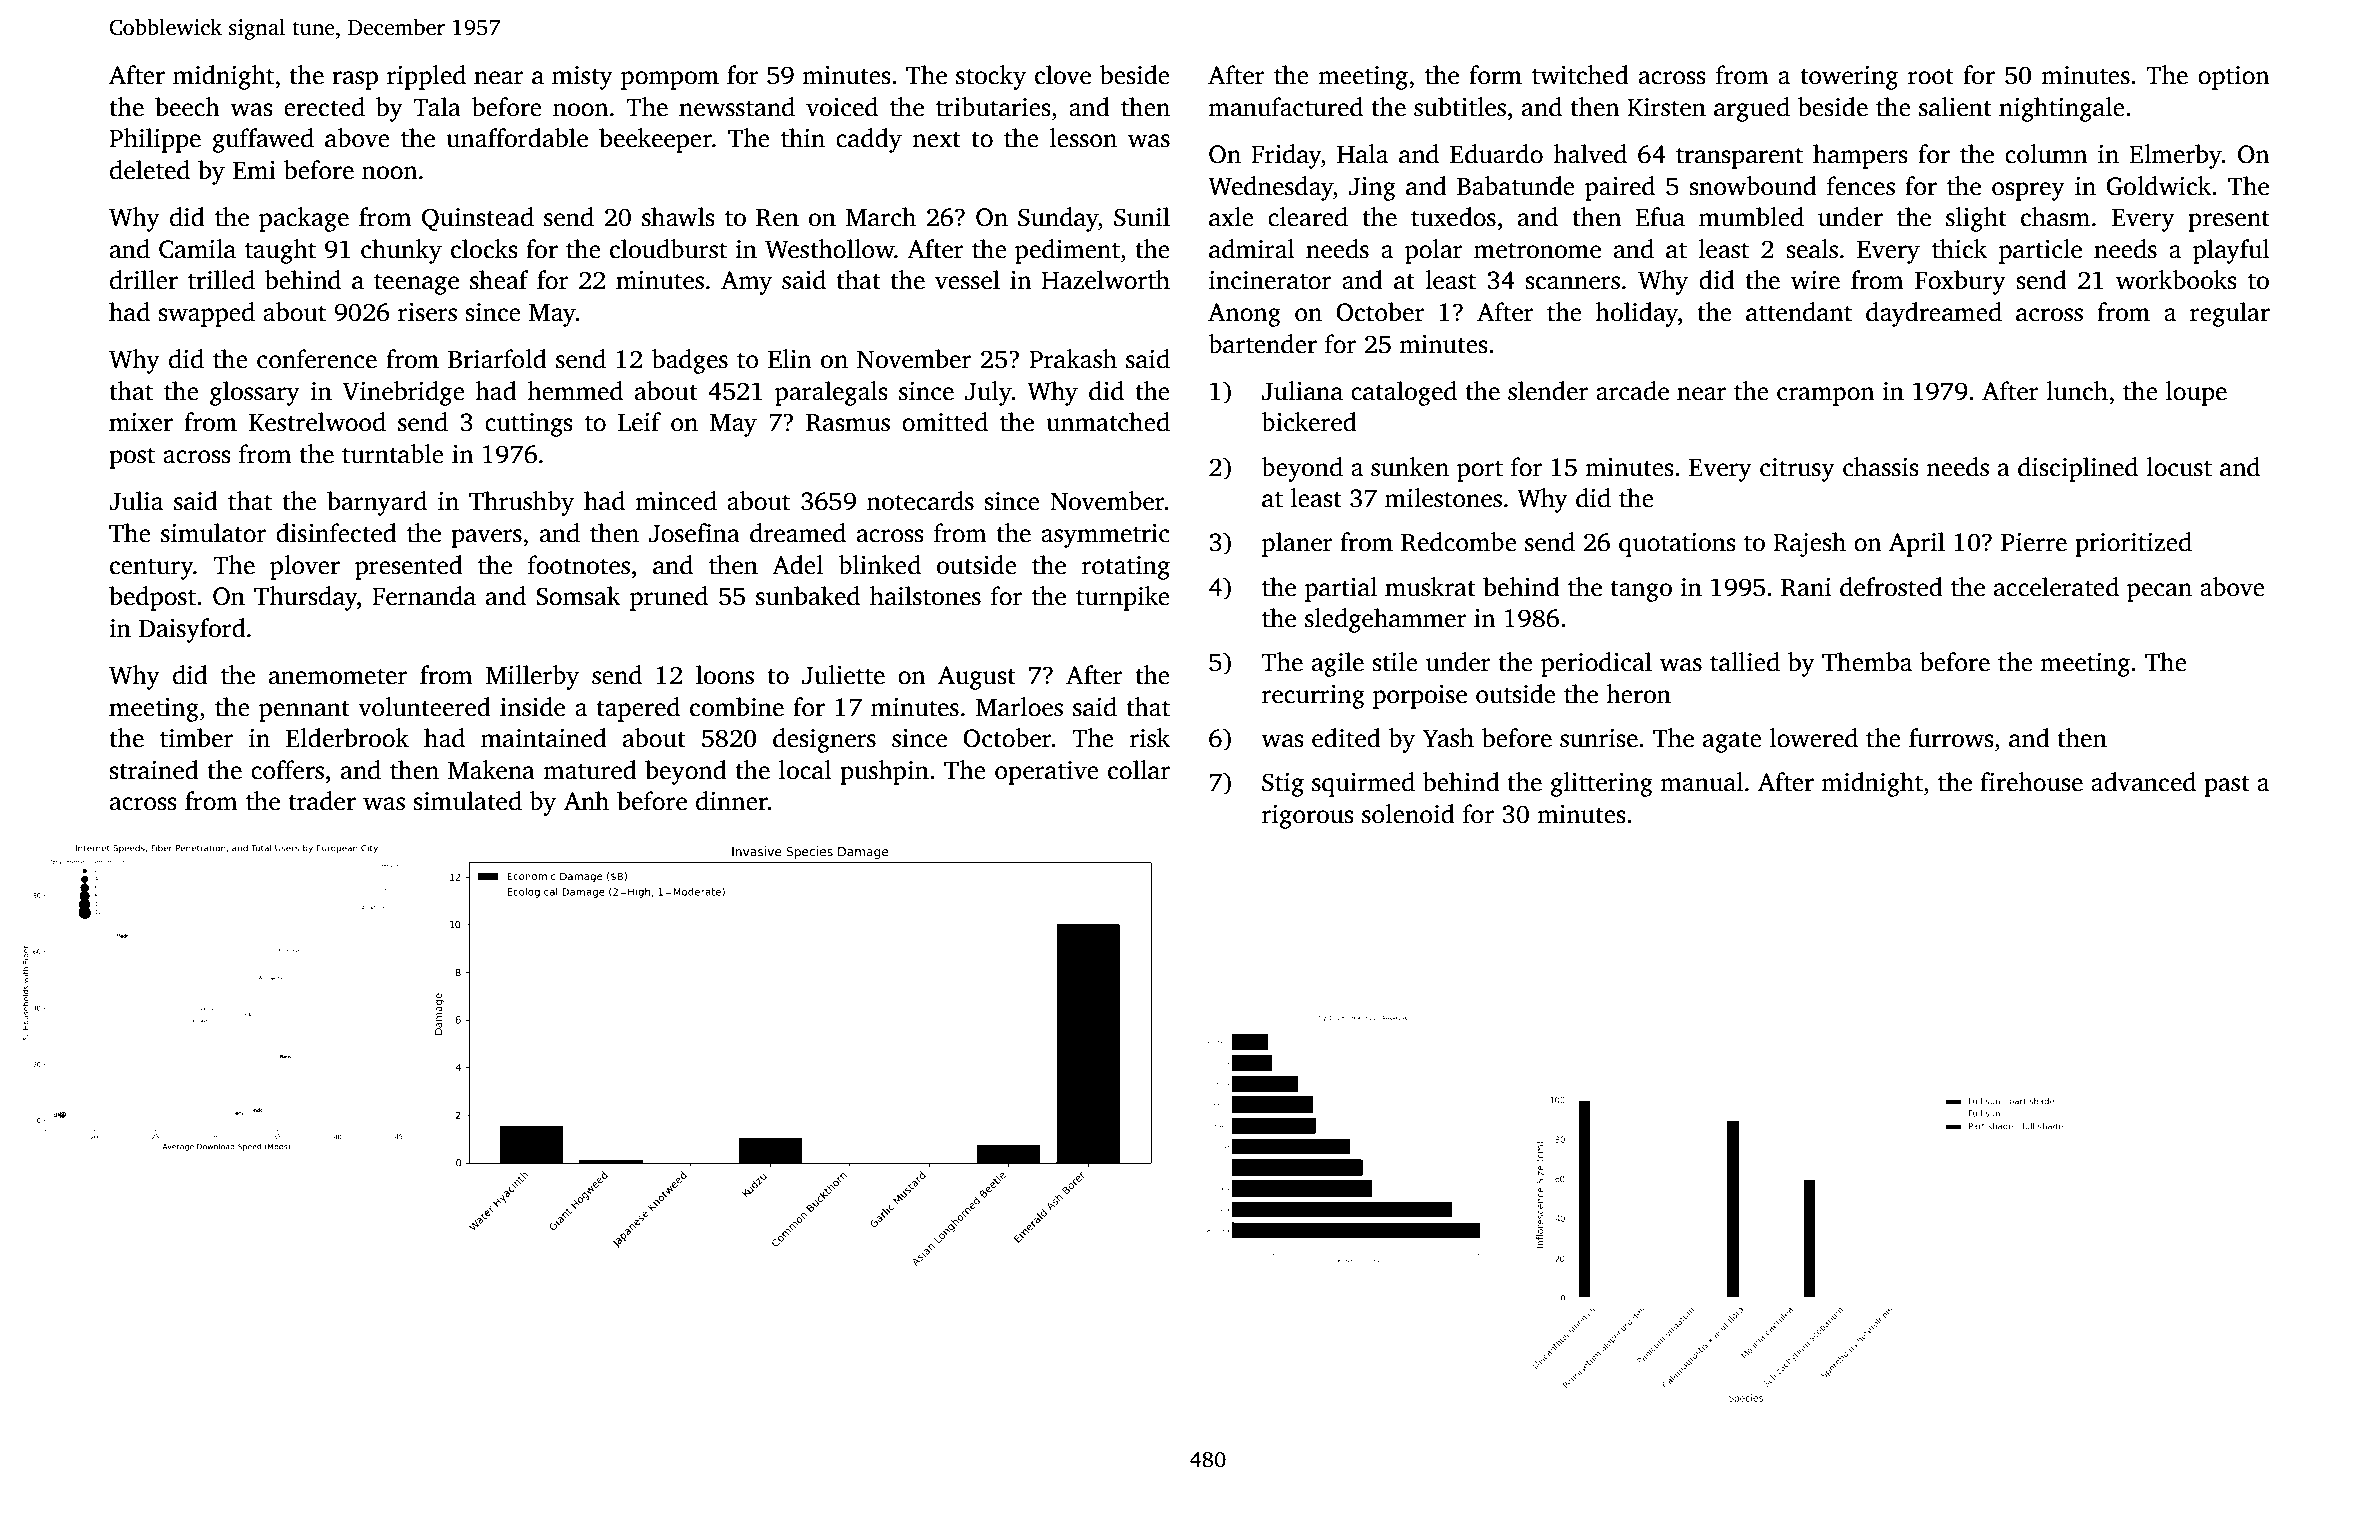 This page has height=1539, width=2379. Describe the element at coordinates (2031, 782) in the page. I see `firehouse` at that location.
